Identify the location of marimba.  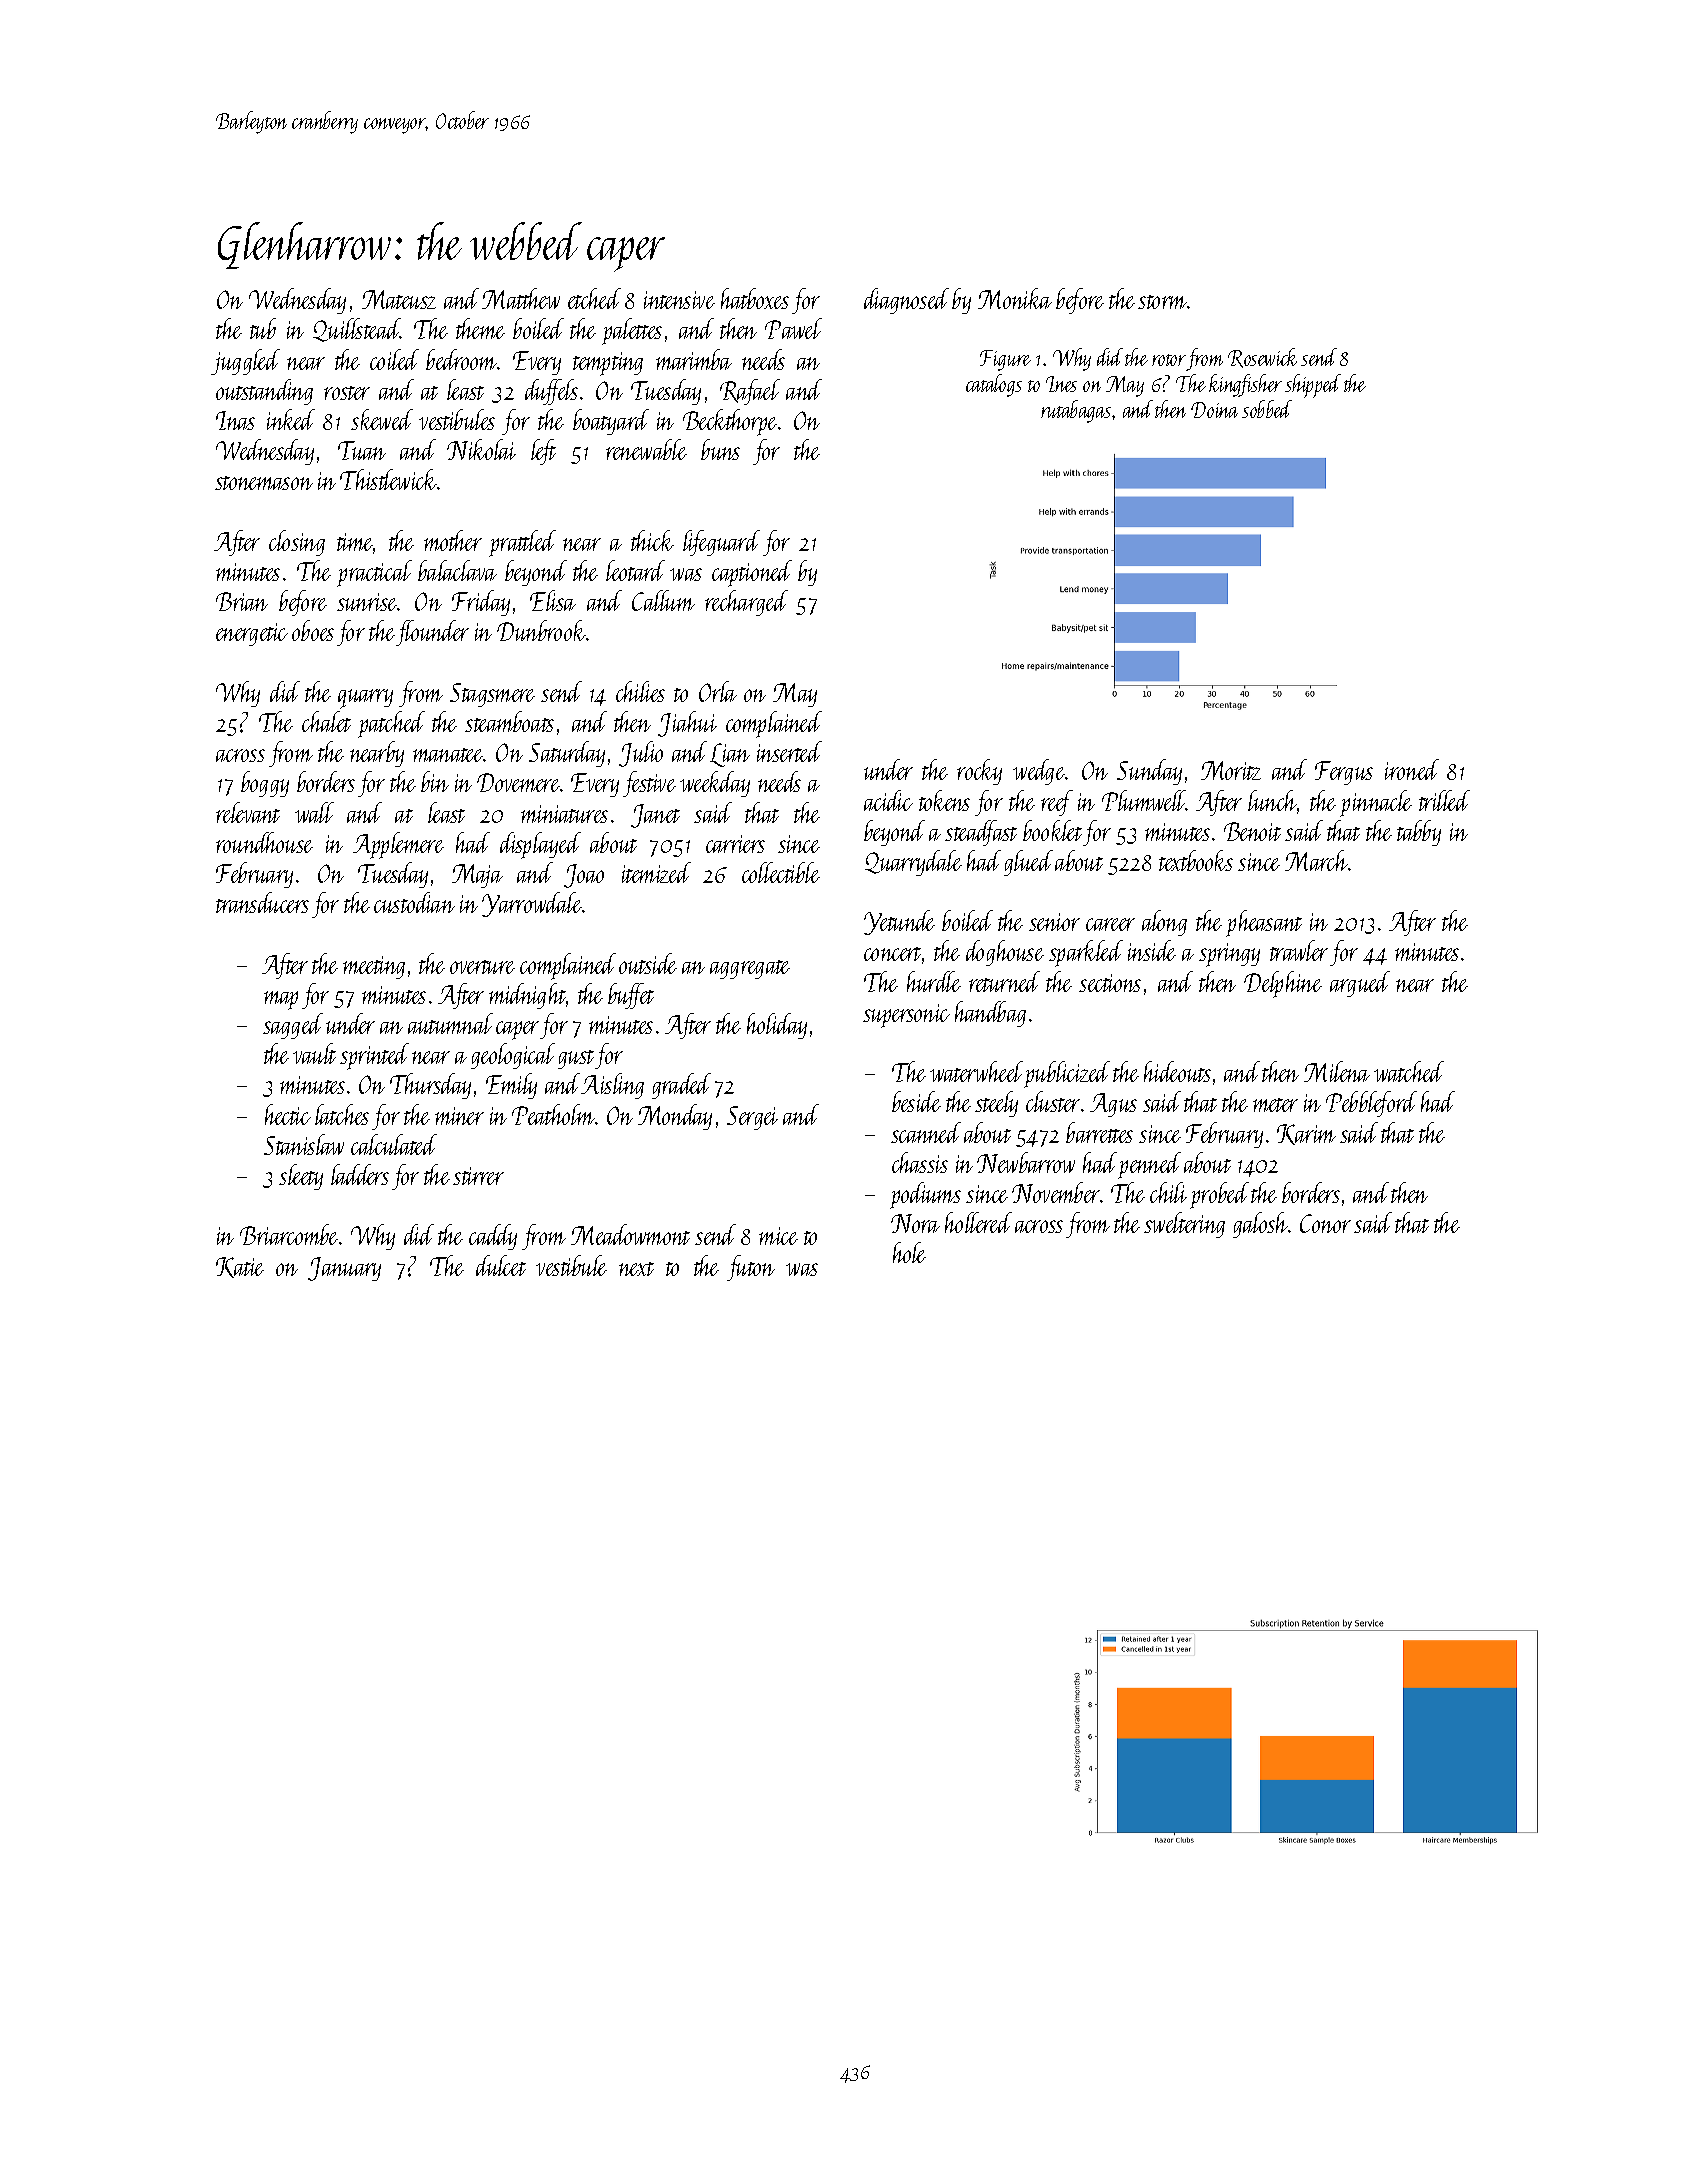
(694, 359).
